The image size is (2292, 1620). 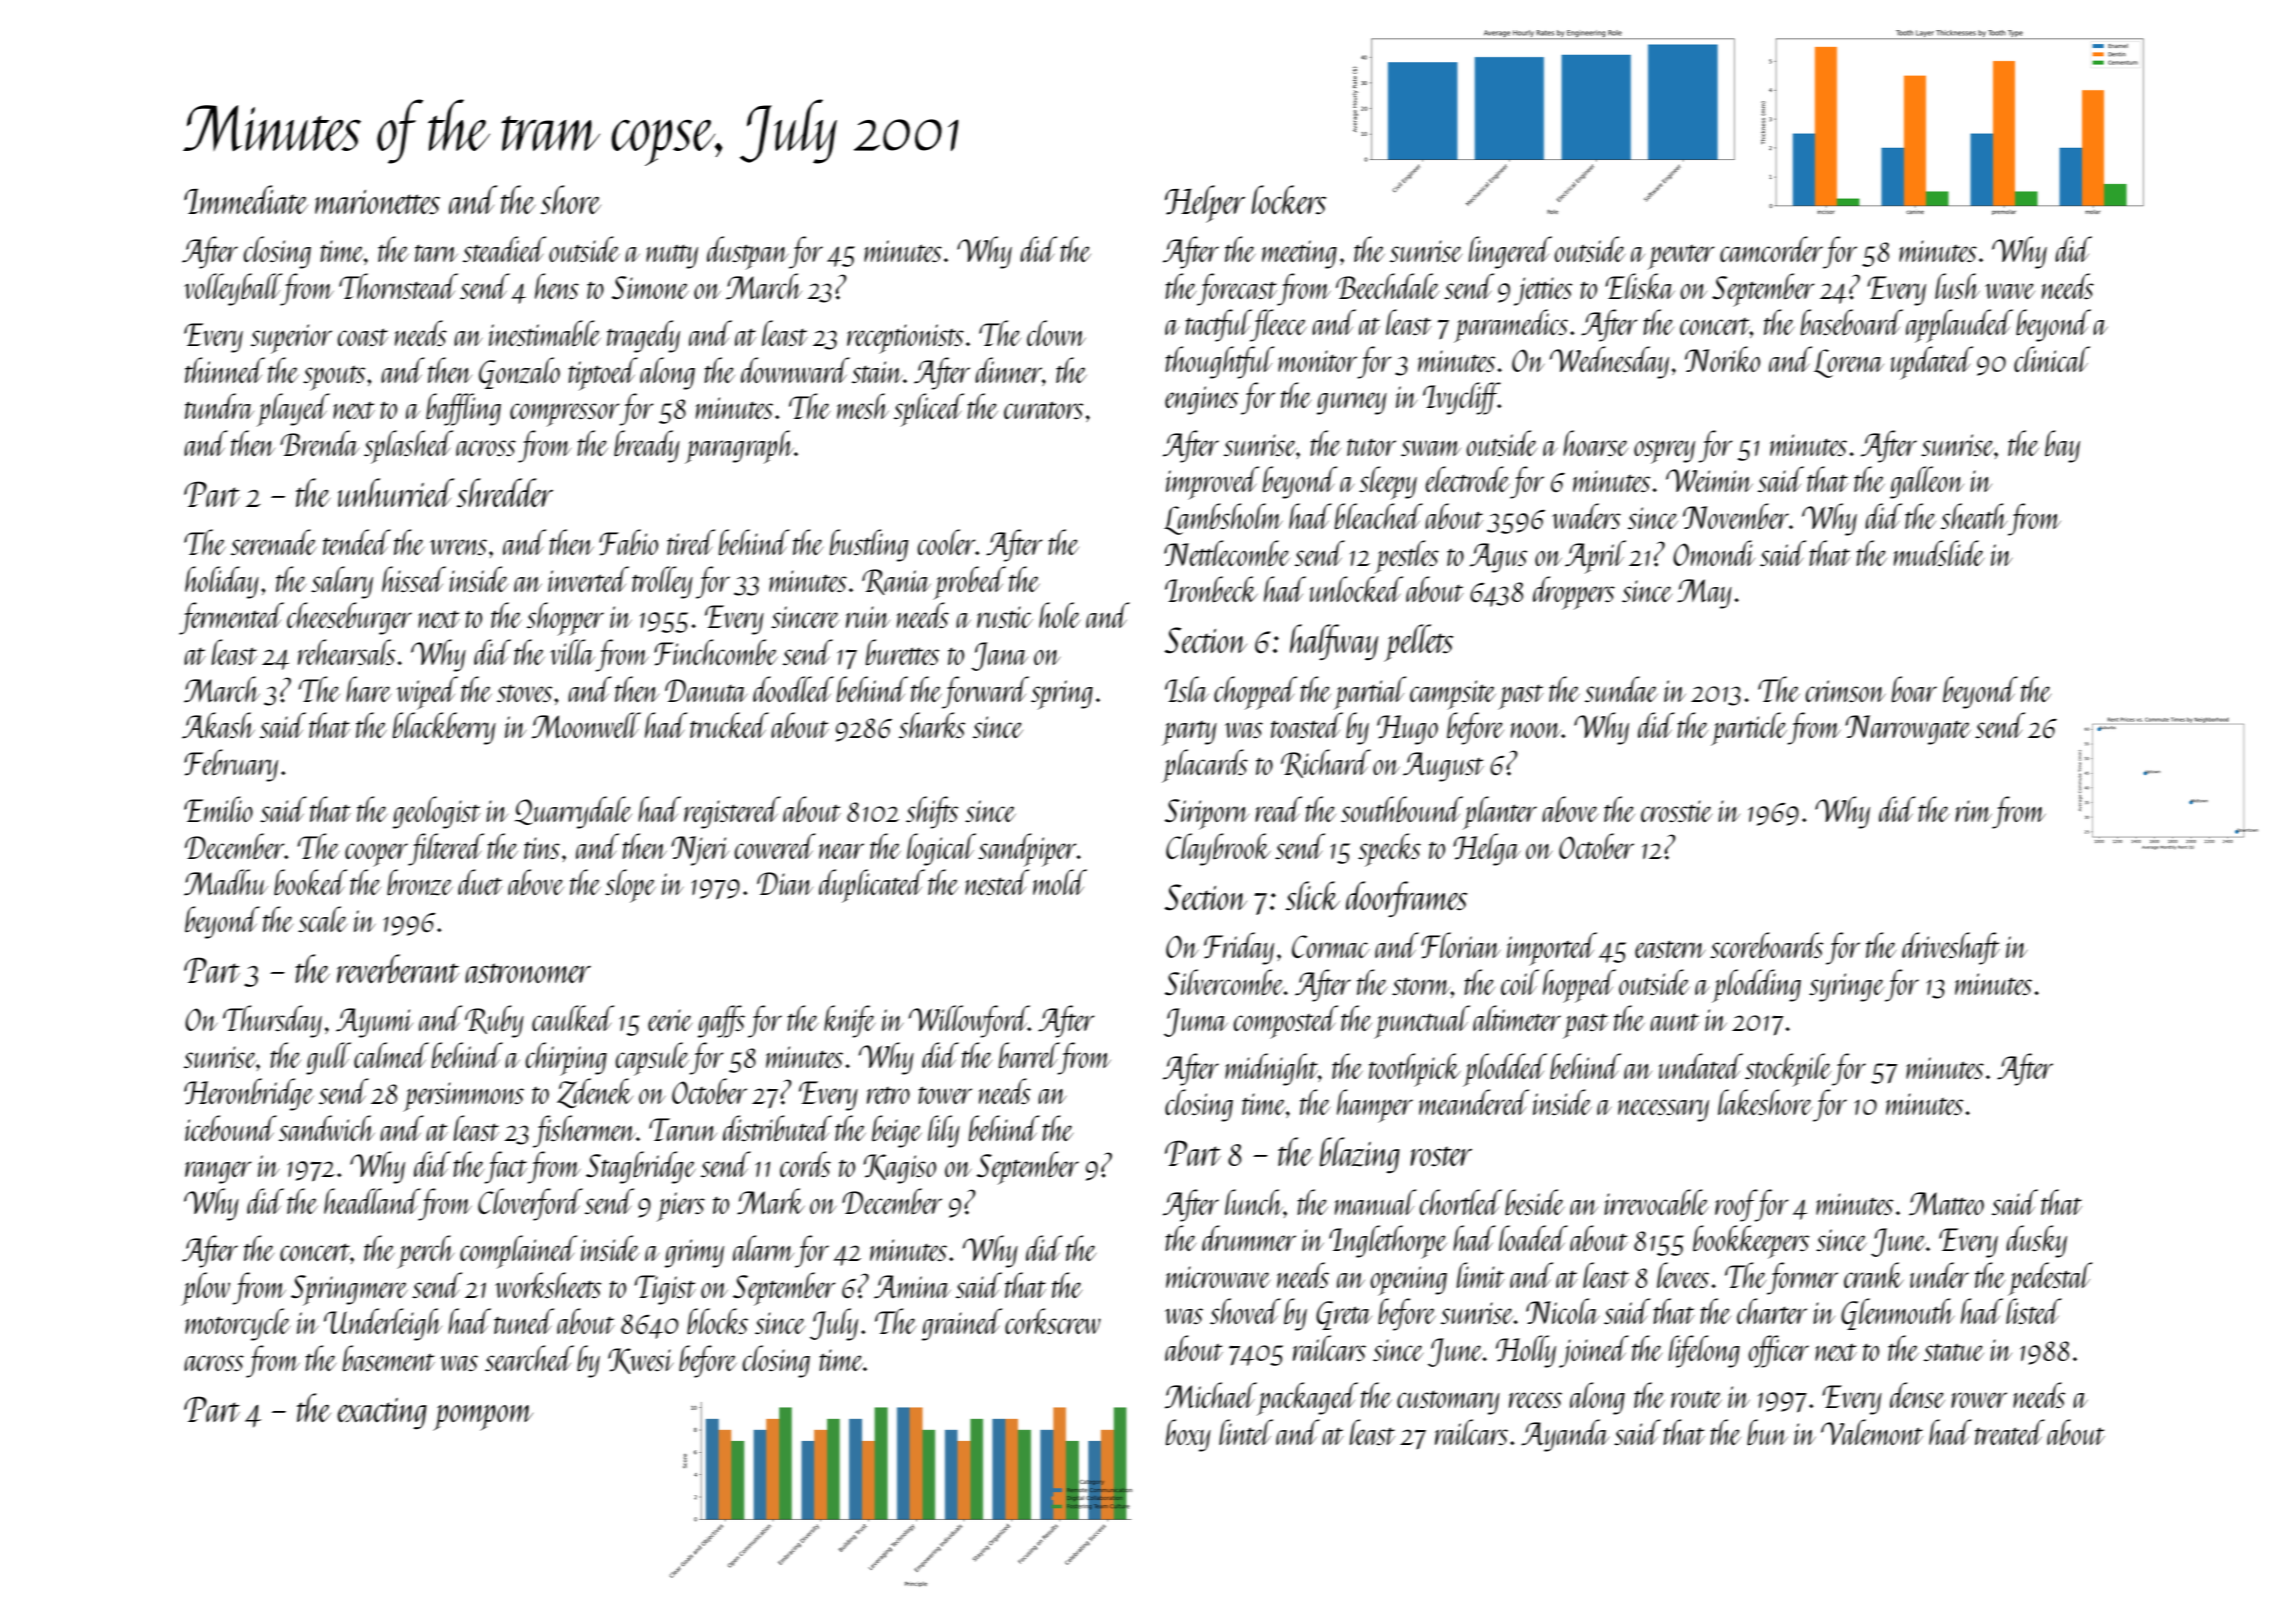 What do you see at coordinates (377, 202) in the screenshot?
I see `marionettes` at bounding box center [377, 202].
